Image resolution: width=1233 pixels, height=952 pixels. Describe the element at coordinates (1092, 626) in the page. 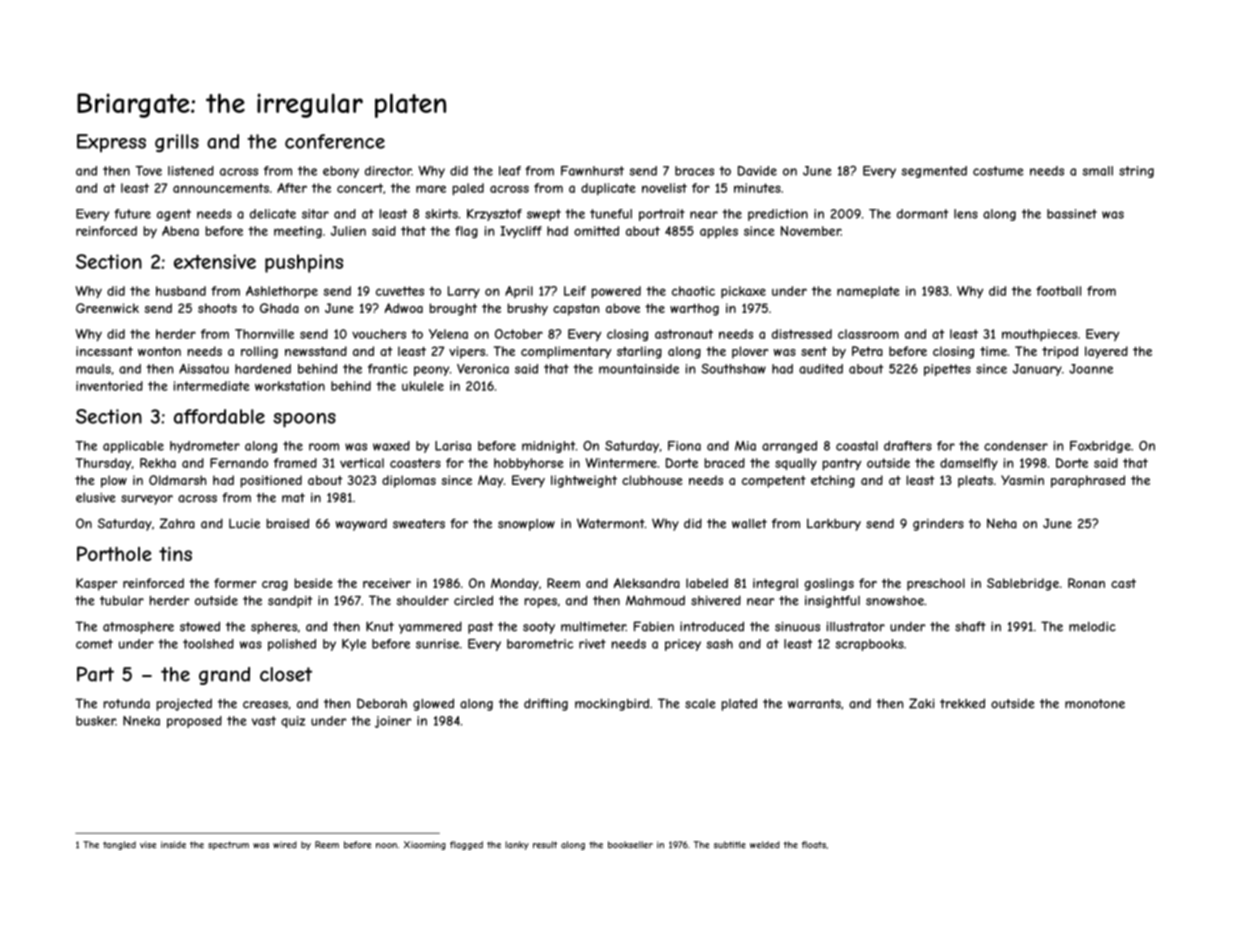

I see `melodic` at that location.
